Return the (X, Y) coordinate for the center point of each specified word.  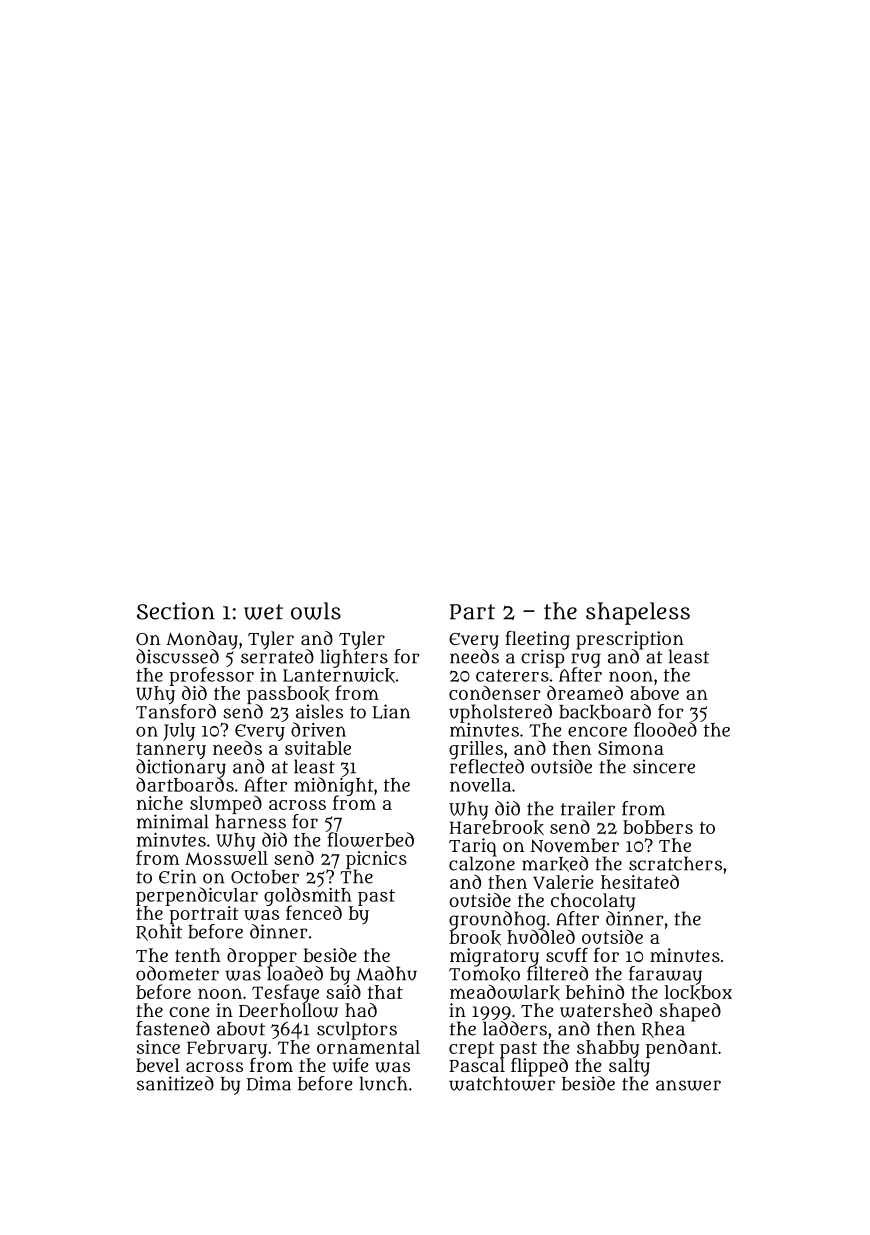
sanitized (175, 1083)
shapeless (638, 613)
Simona (631, 748)
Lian (391, 711)
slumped (226, 805)
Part (472, 612)
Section (176, 611)
